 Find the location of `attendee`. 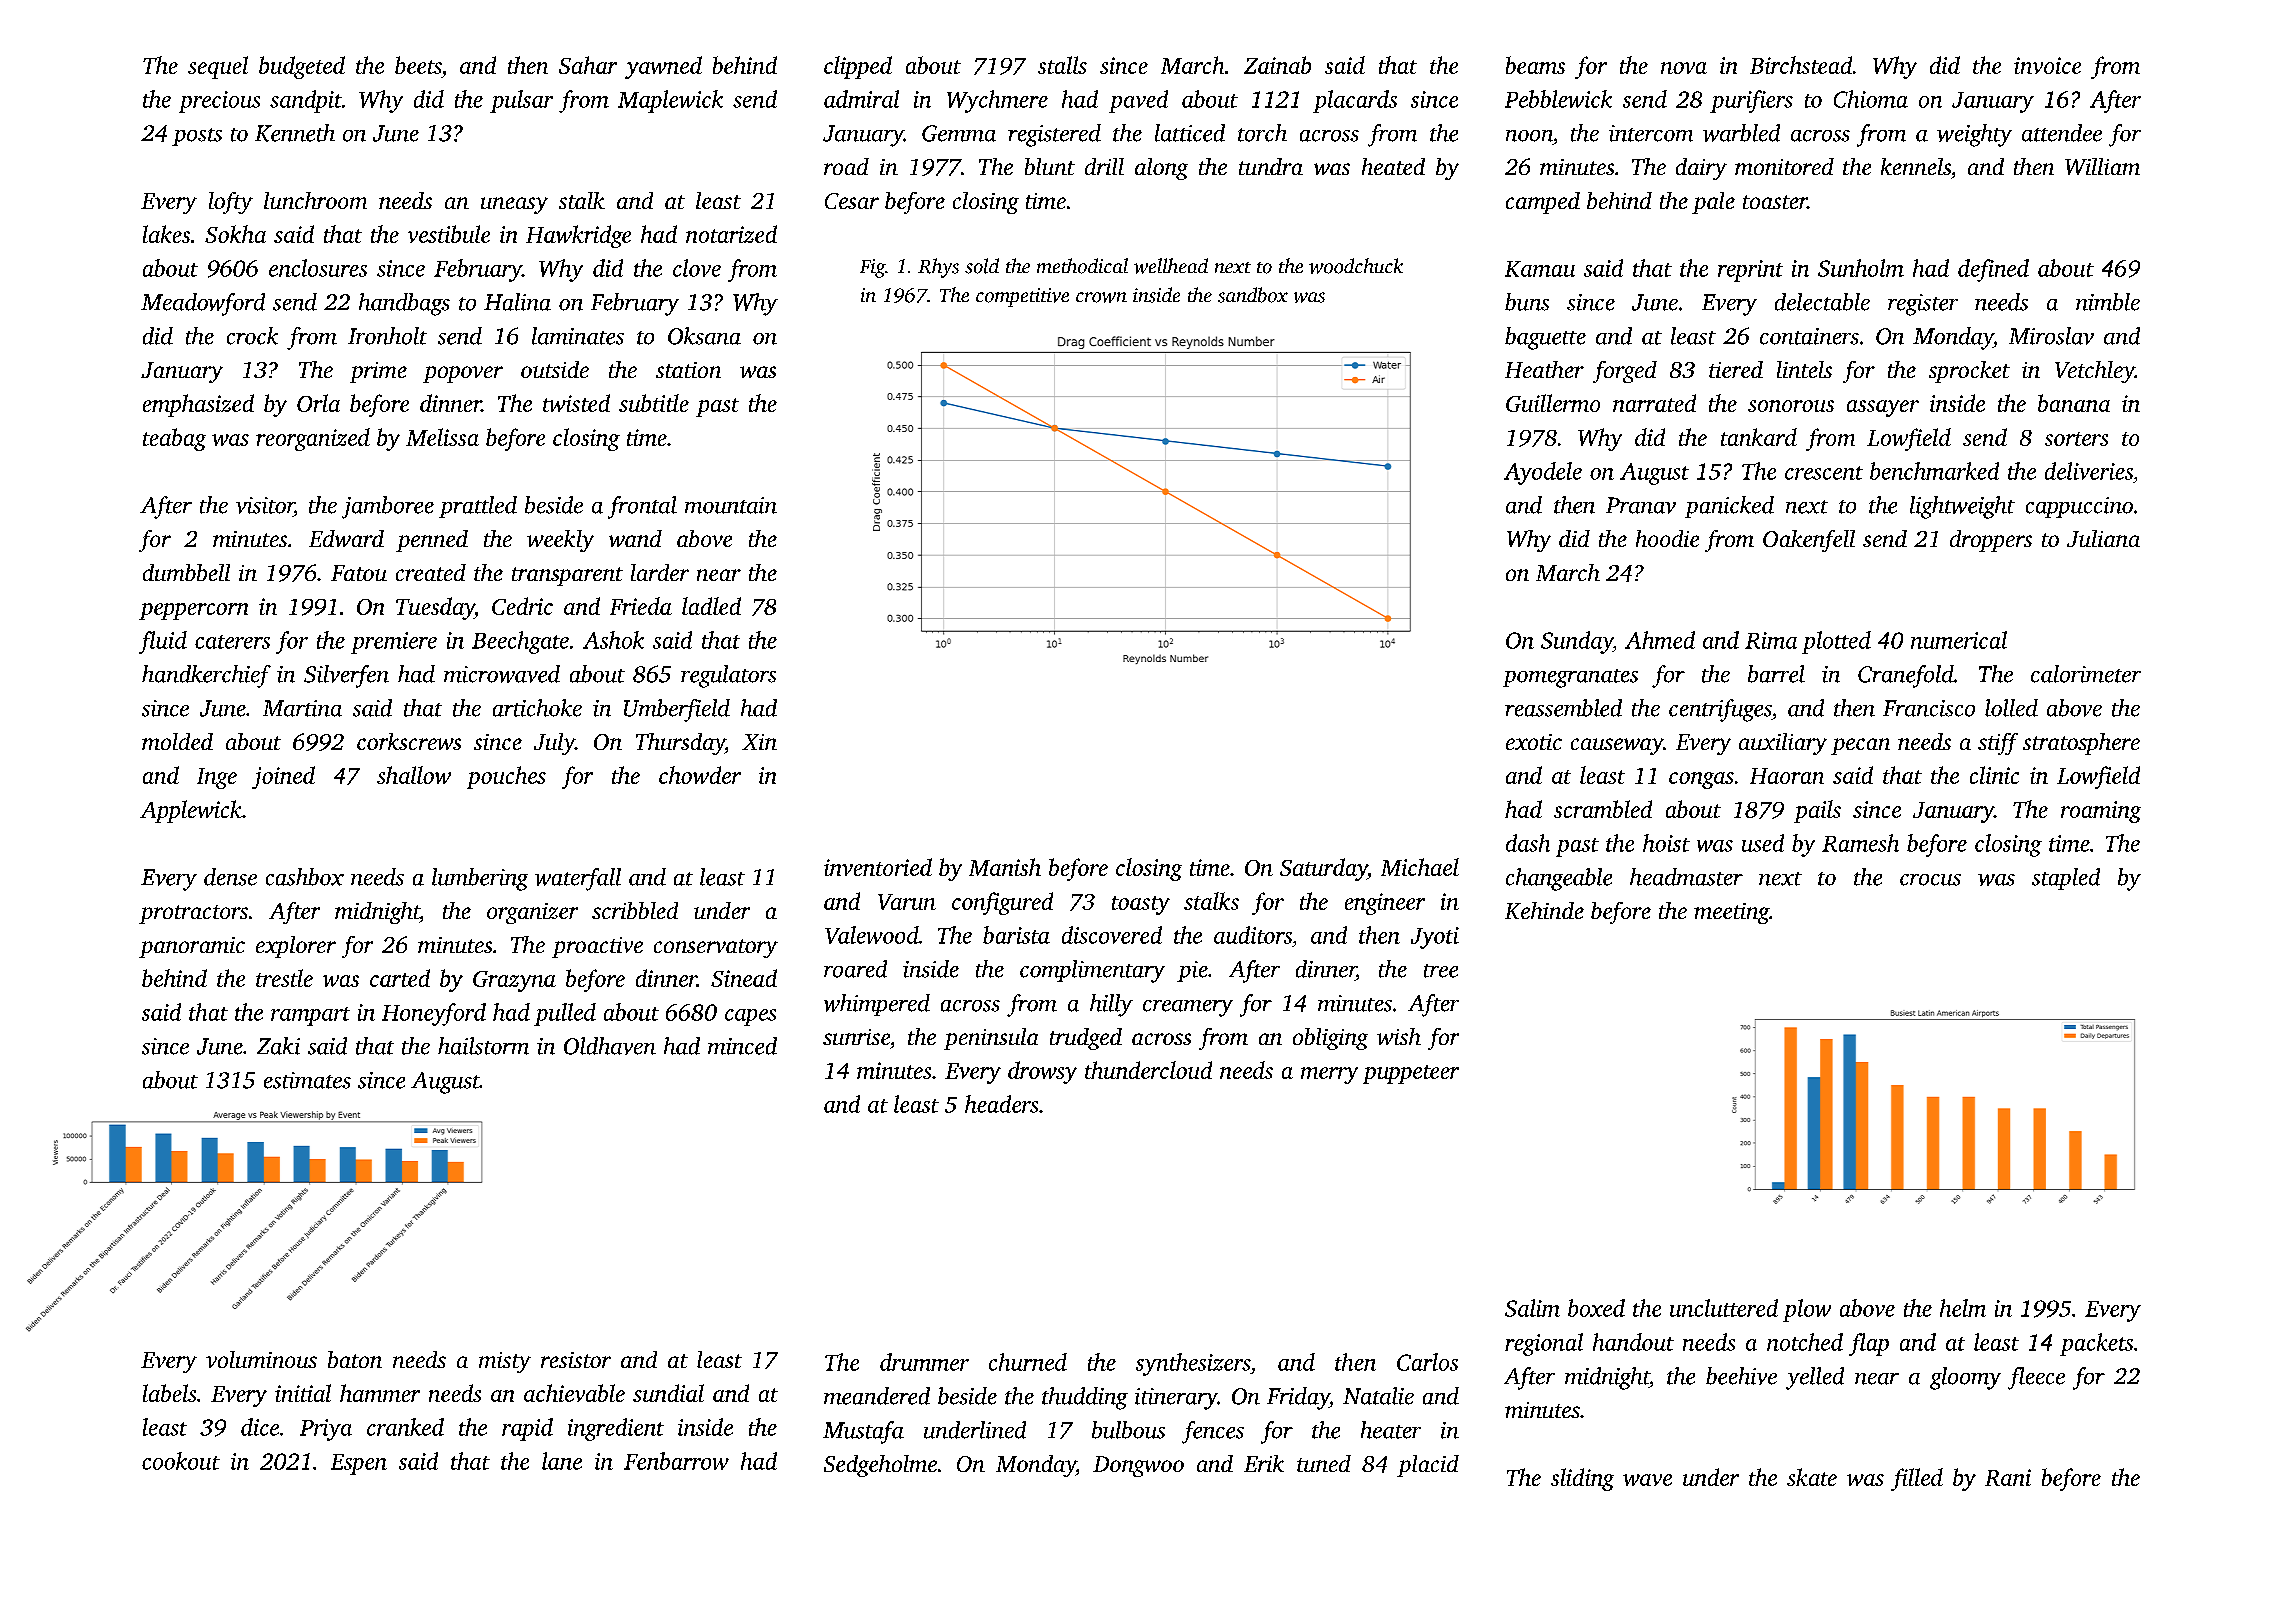

attendee is located at coordinates (2062, 133).
